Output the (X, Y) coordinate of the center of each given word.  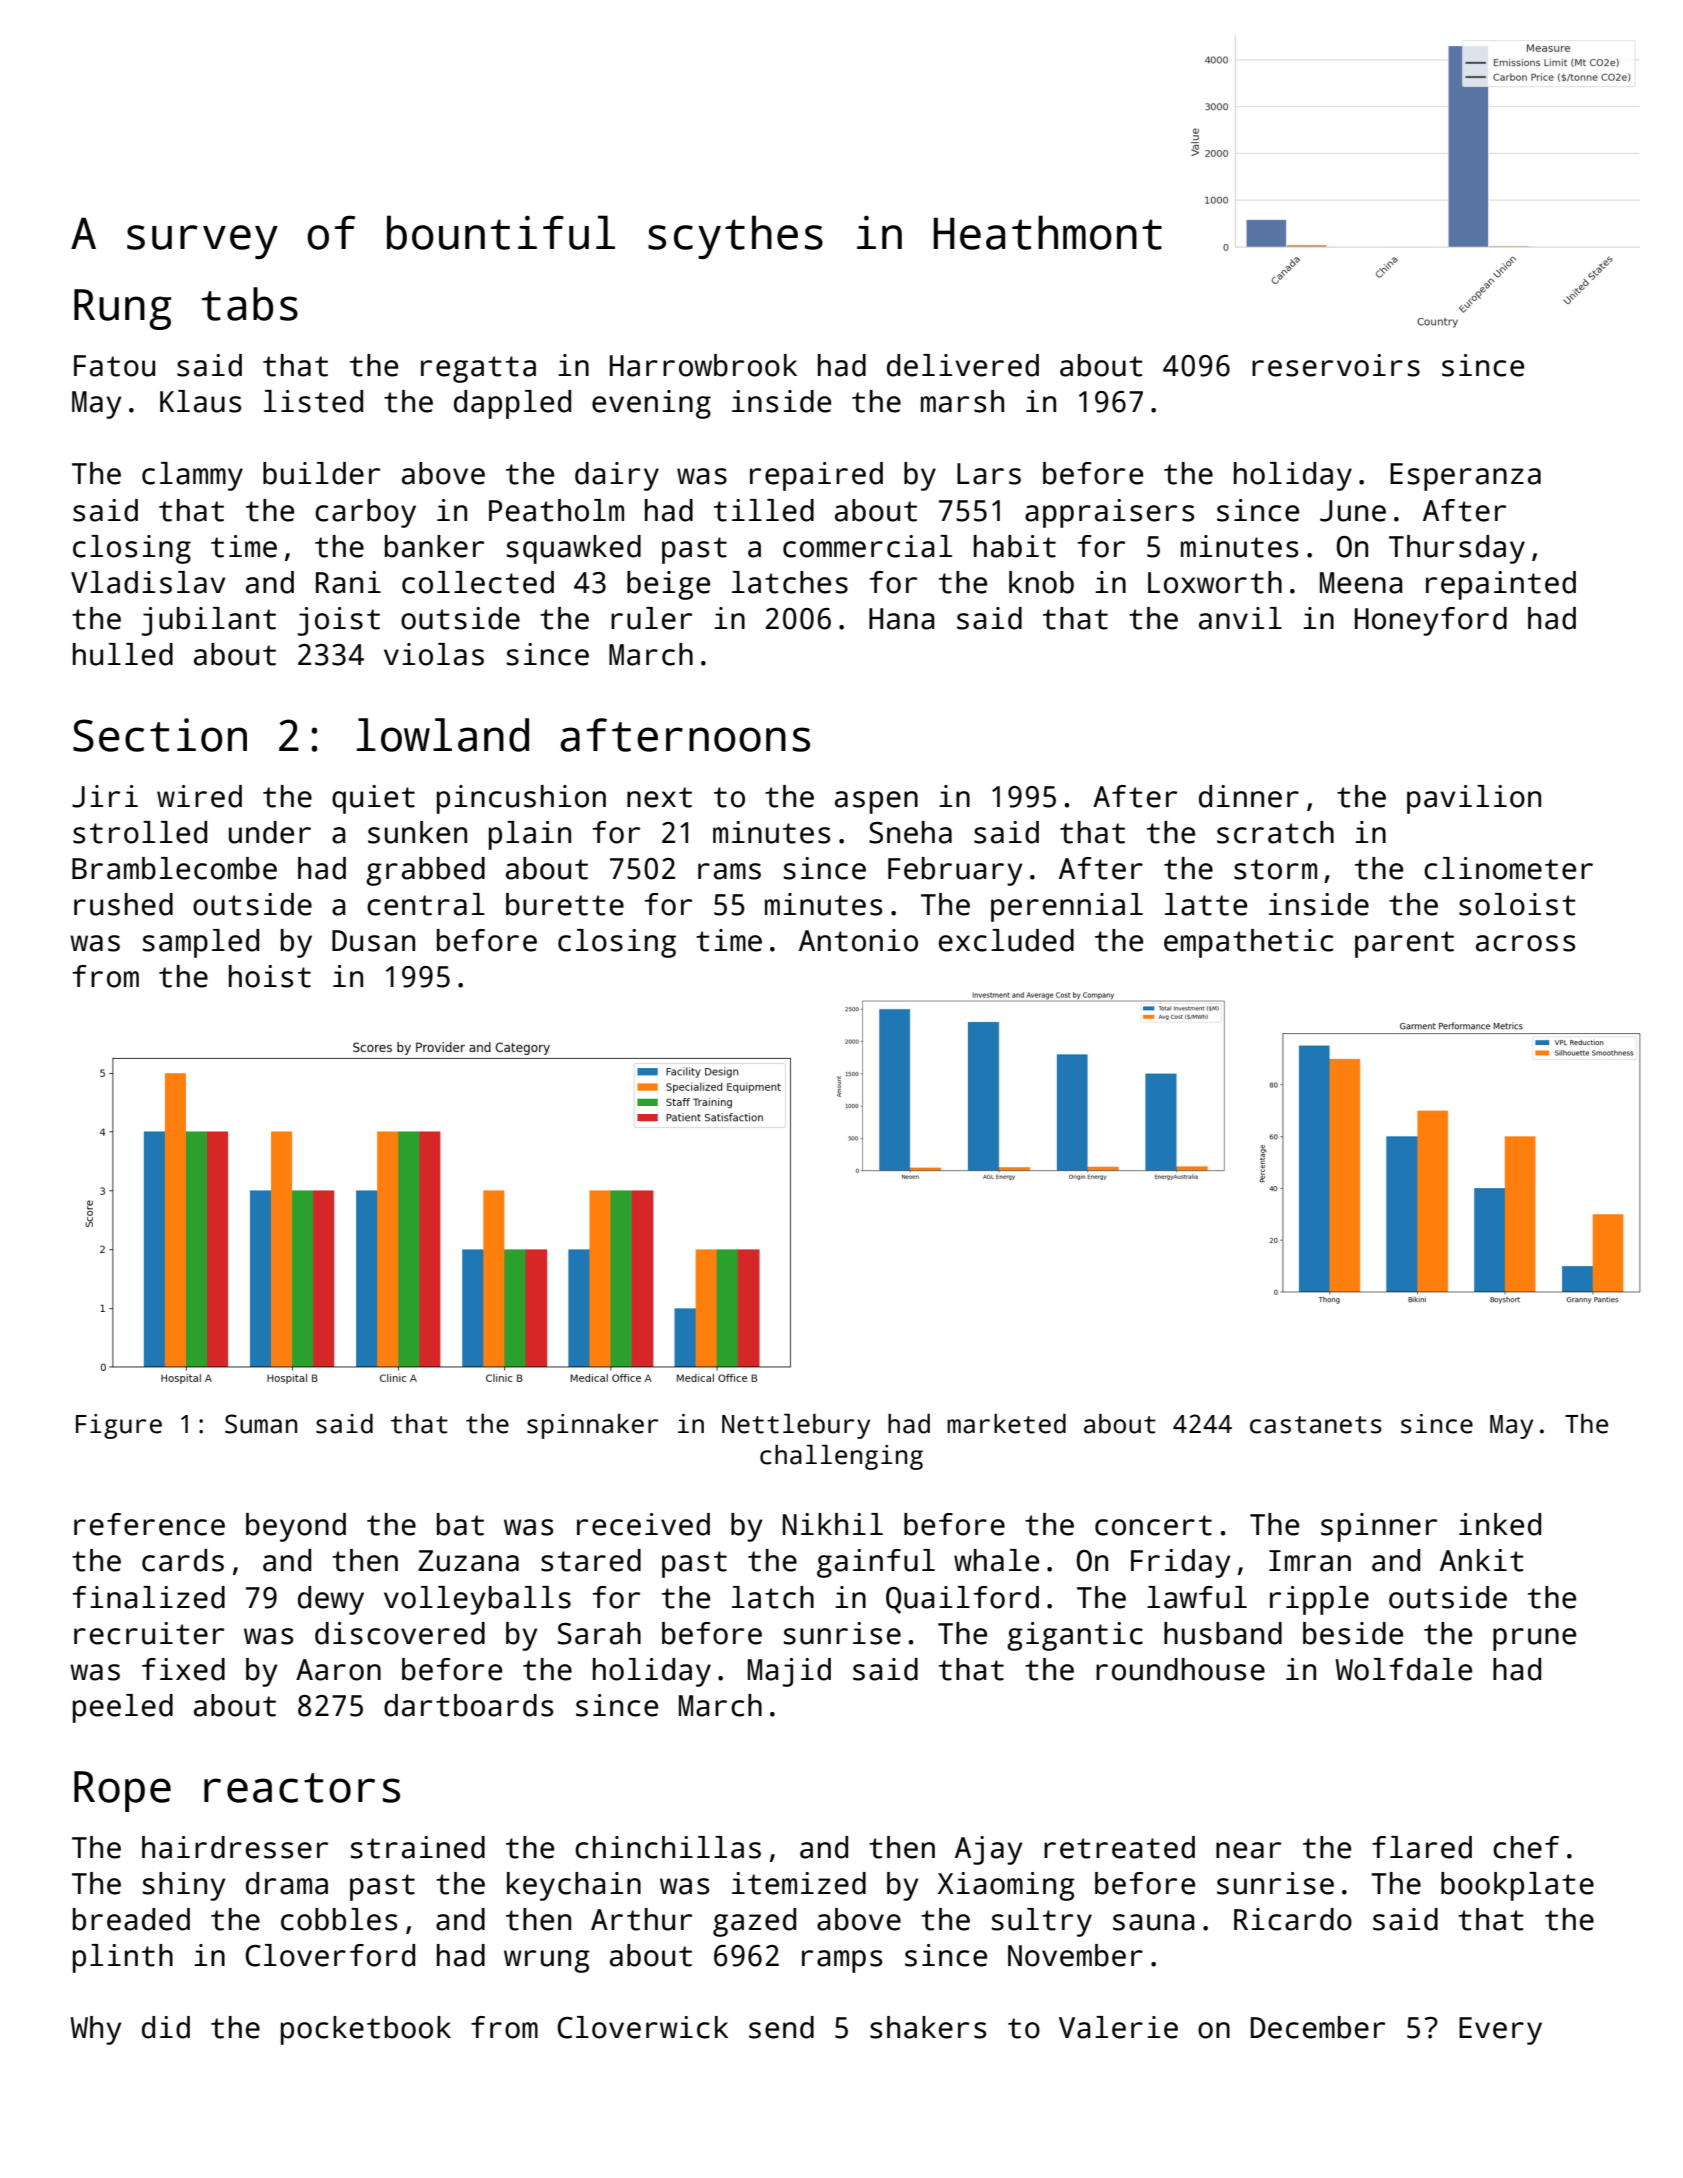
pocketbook (366, 2030)
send (781, 2027)
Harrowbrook (703, 365)
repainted (1501, 585)
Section (160, 735)
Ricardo (1293, 1919)
